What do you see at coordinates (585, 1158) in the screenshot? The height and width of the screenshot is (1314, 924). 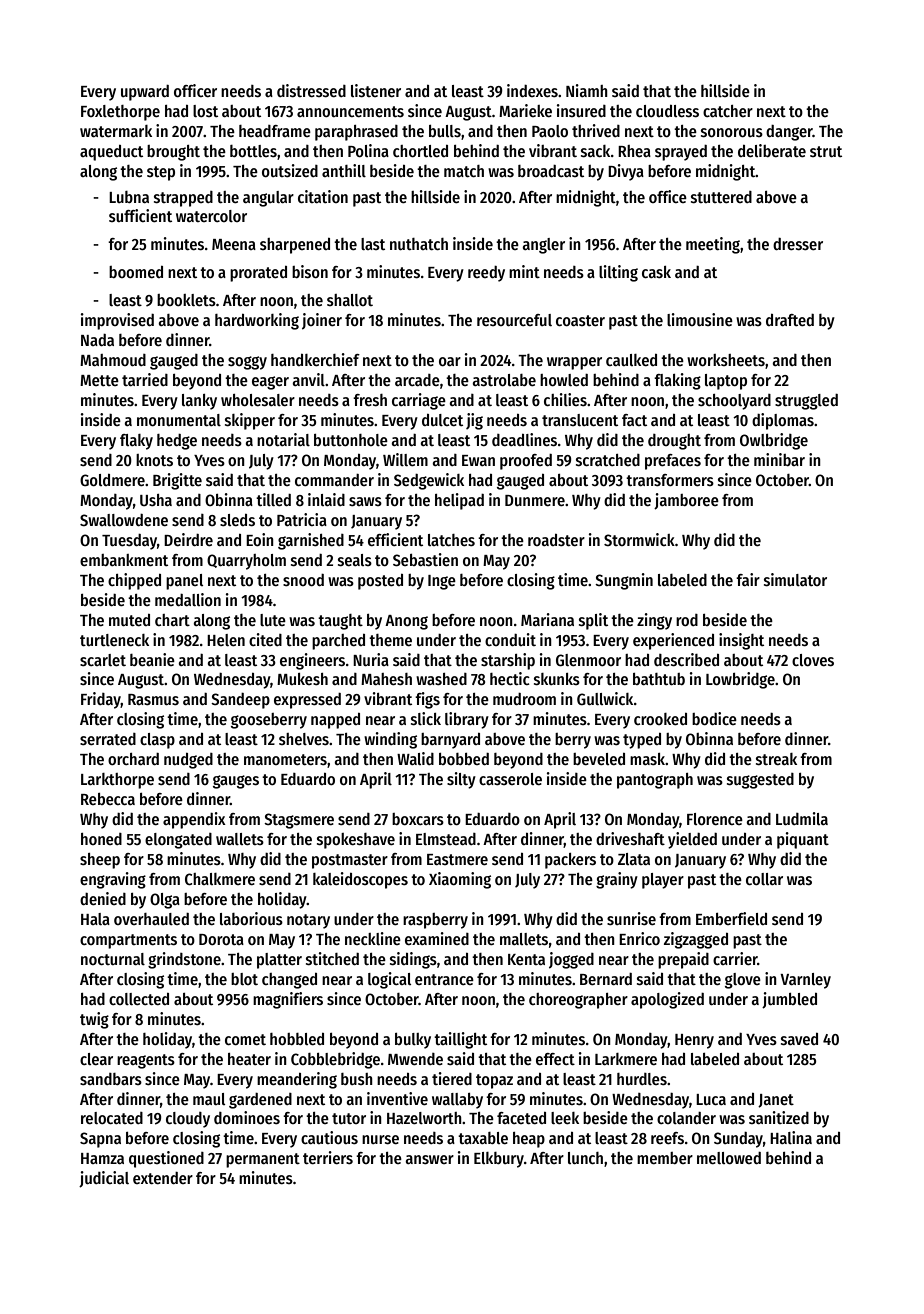 I see `lunch` at bounding box center [585, 1158].
